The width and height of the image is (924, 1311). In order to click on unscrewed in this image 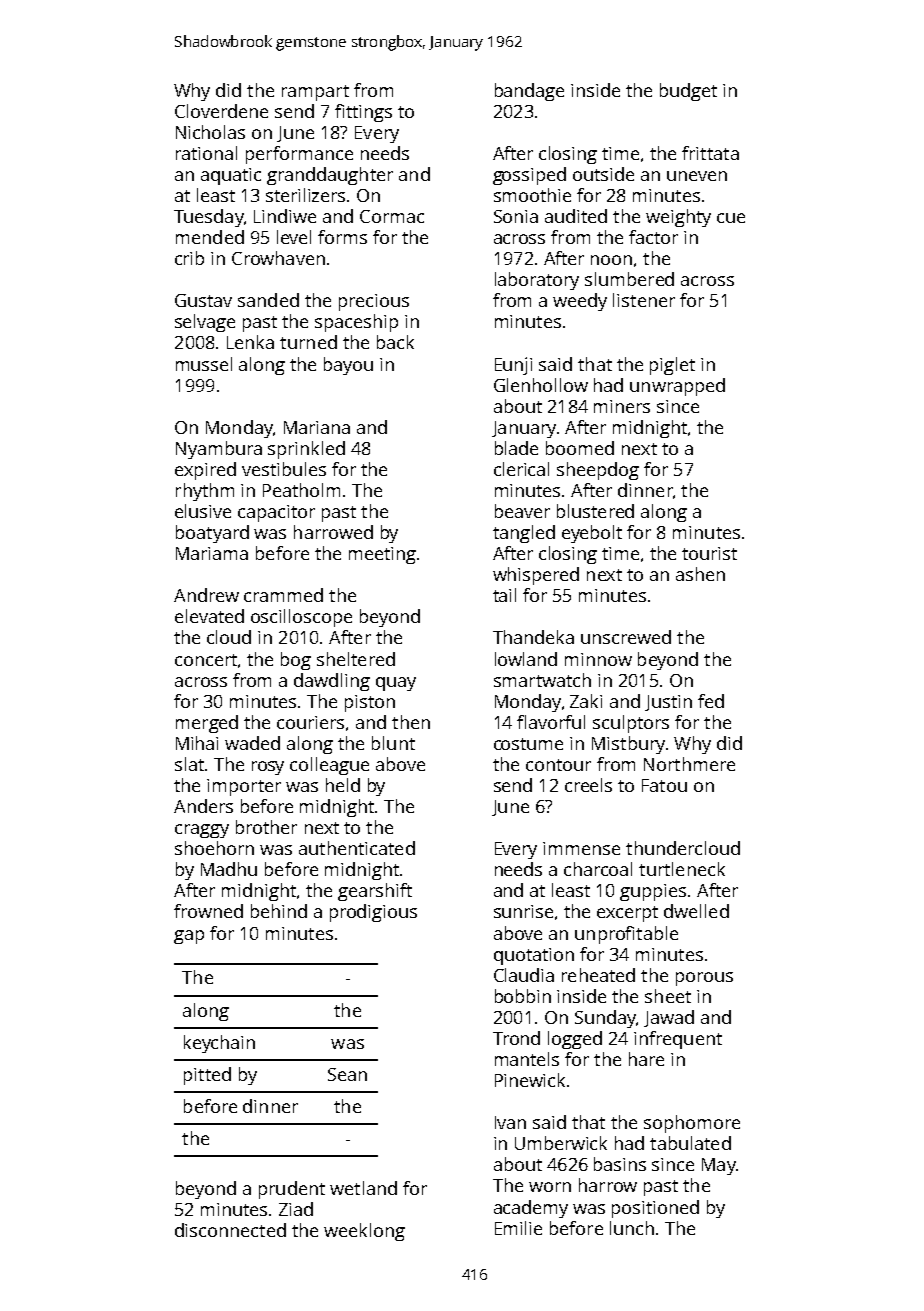, I will do `click(626, 637)`.
